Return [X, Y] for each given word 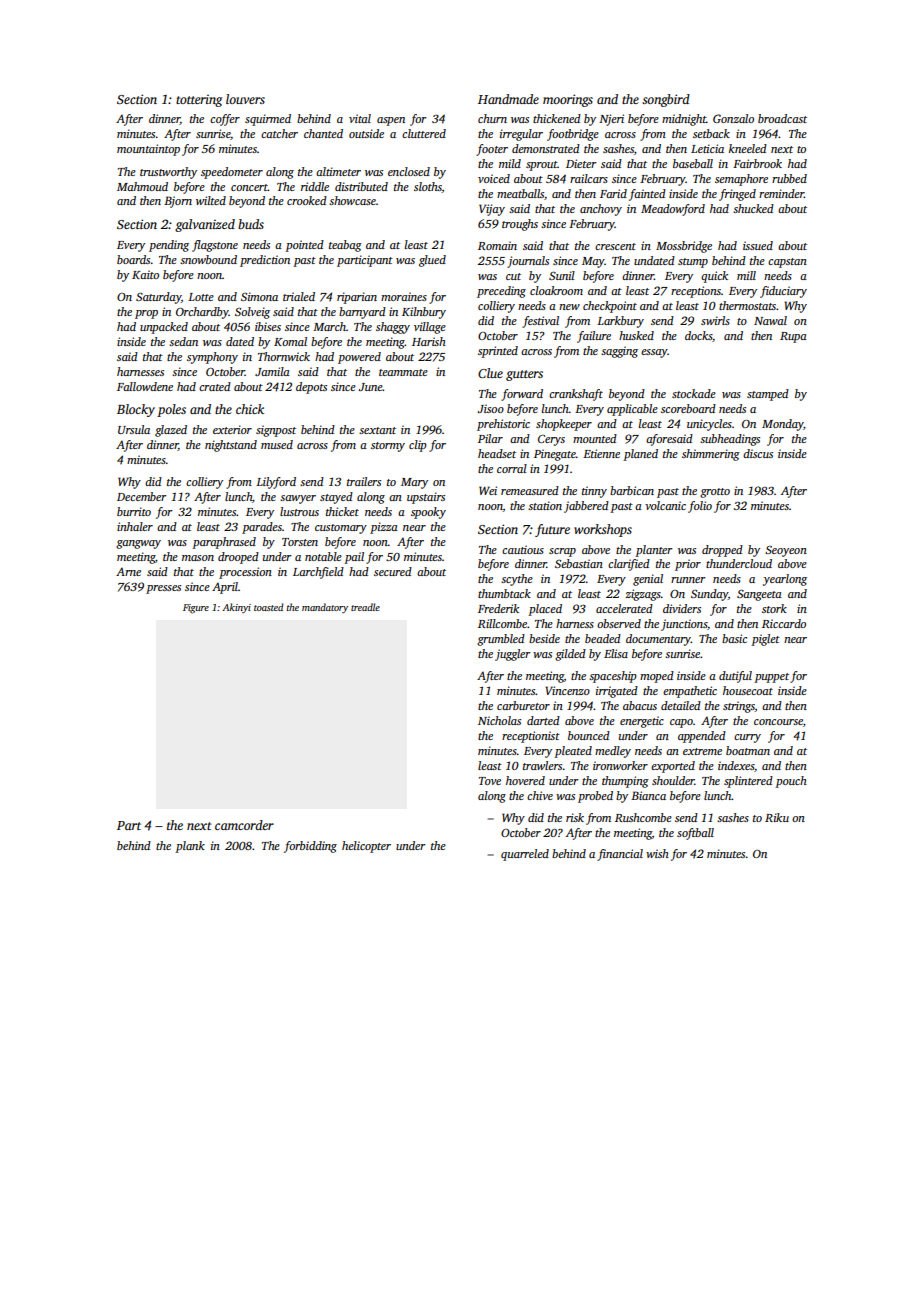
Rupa [793, 337]
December [141, 496]
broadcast [782, 118]
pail [354, 558]
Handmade [508, 99]
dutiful [735, 677]
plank [190, 847]
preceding [501, 292]
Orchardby [202, 313]
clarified [629, 565]
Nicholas [499, 720]
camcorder [244, 825]
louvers [245, 99]
